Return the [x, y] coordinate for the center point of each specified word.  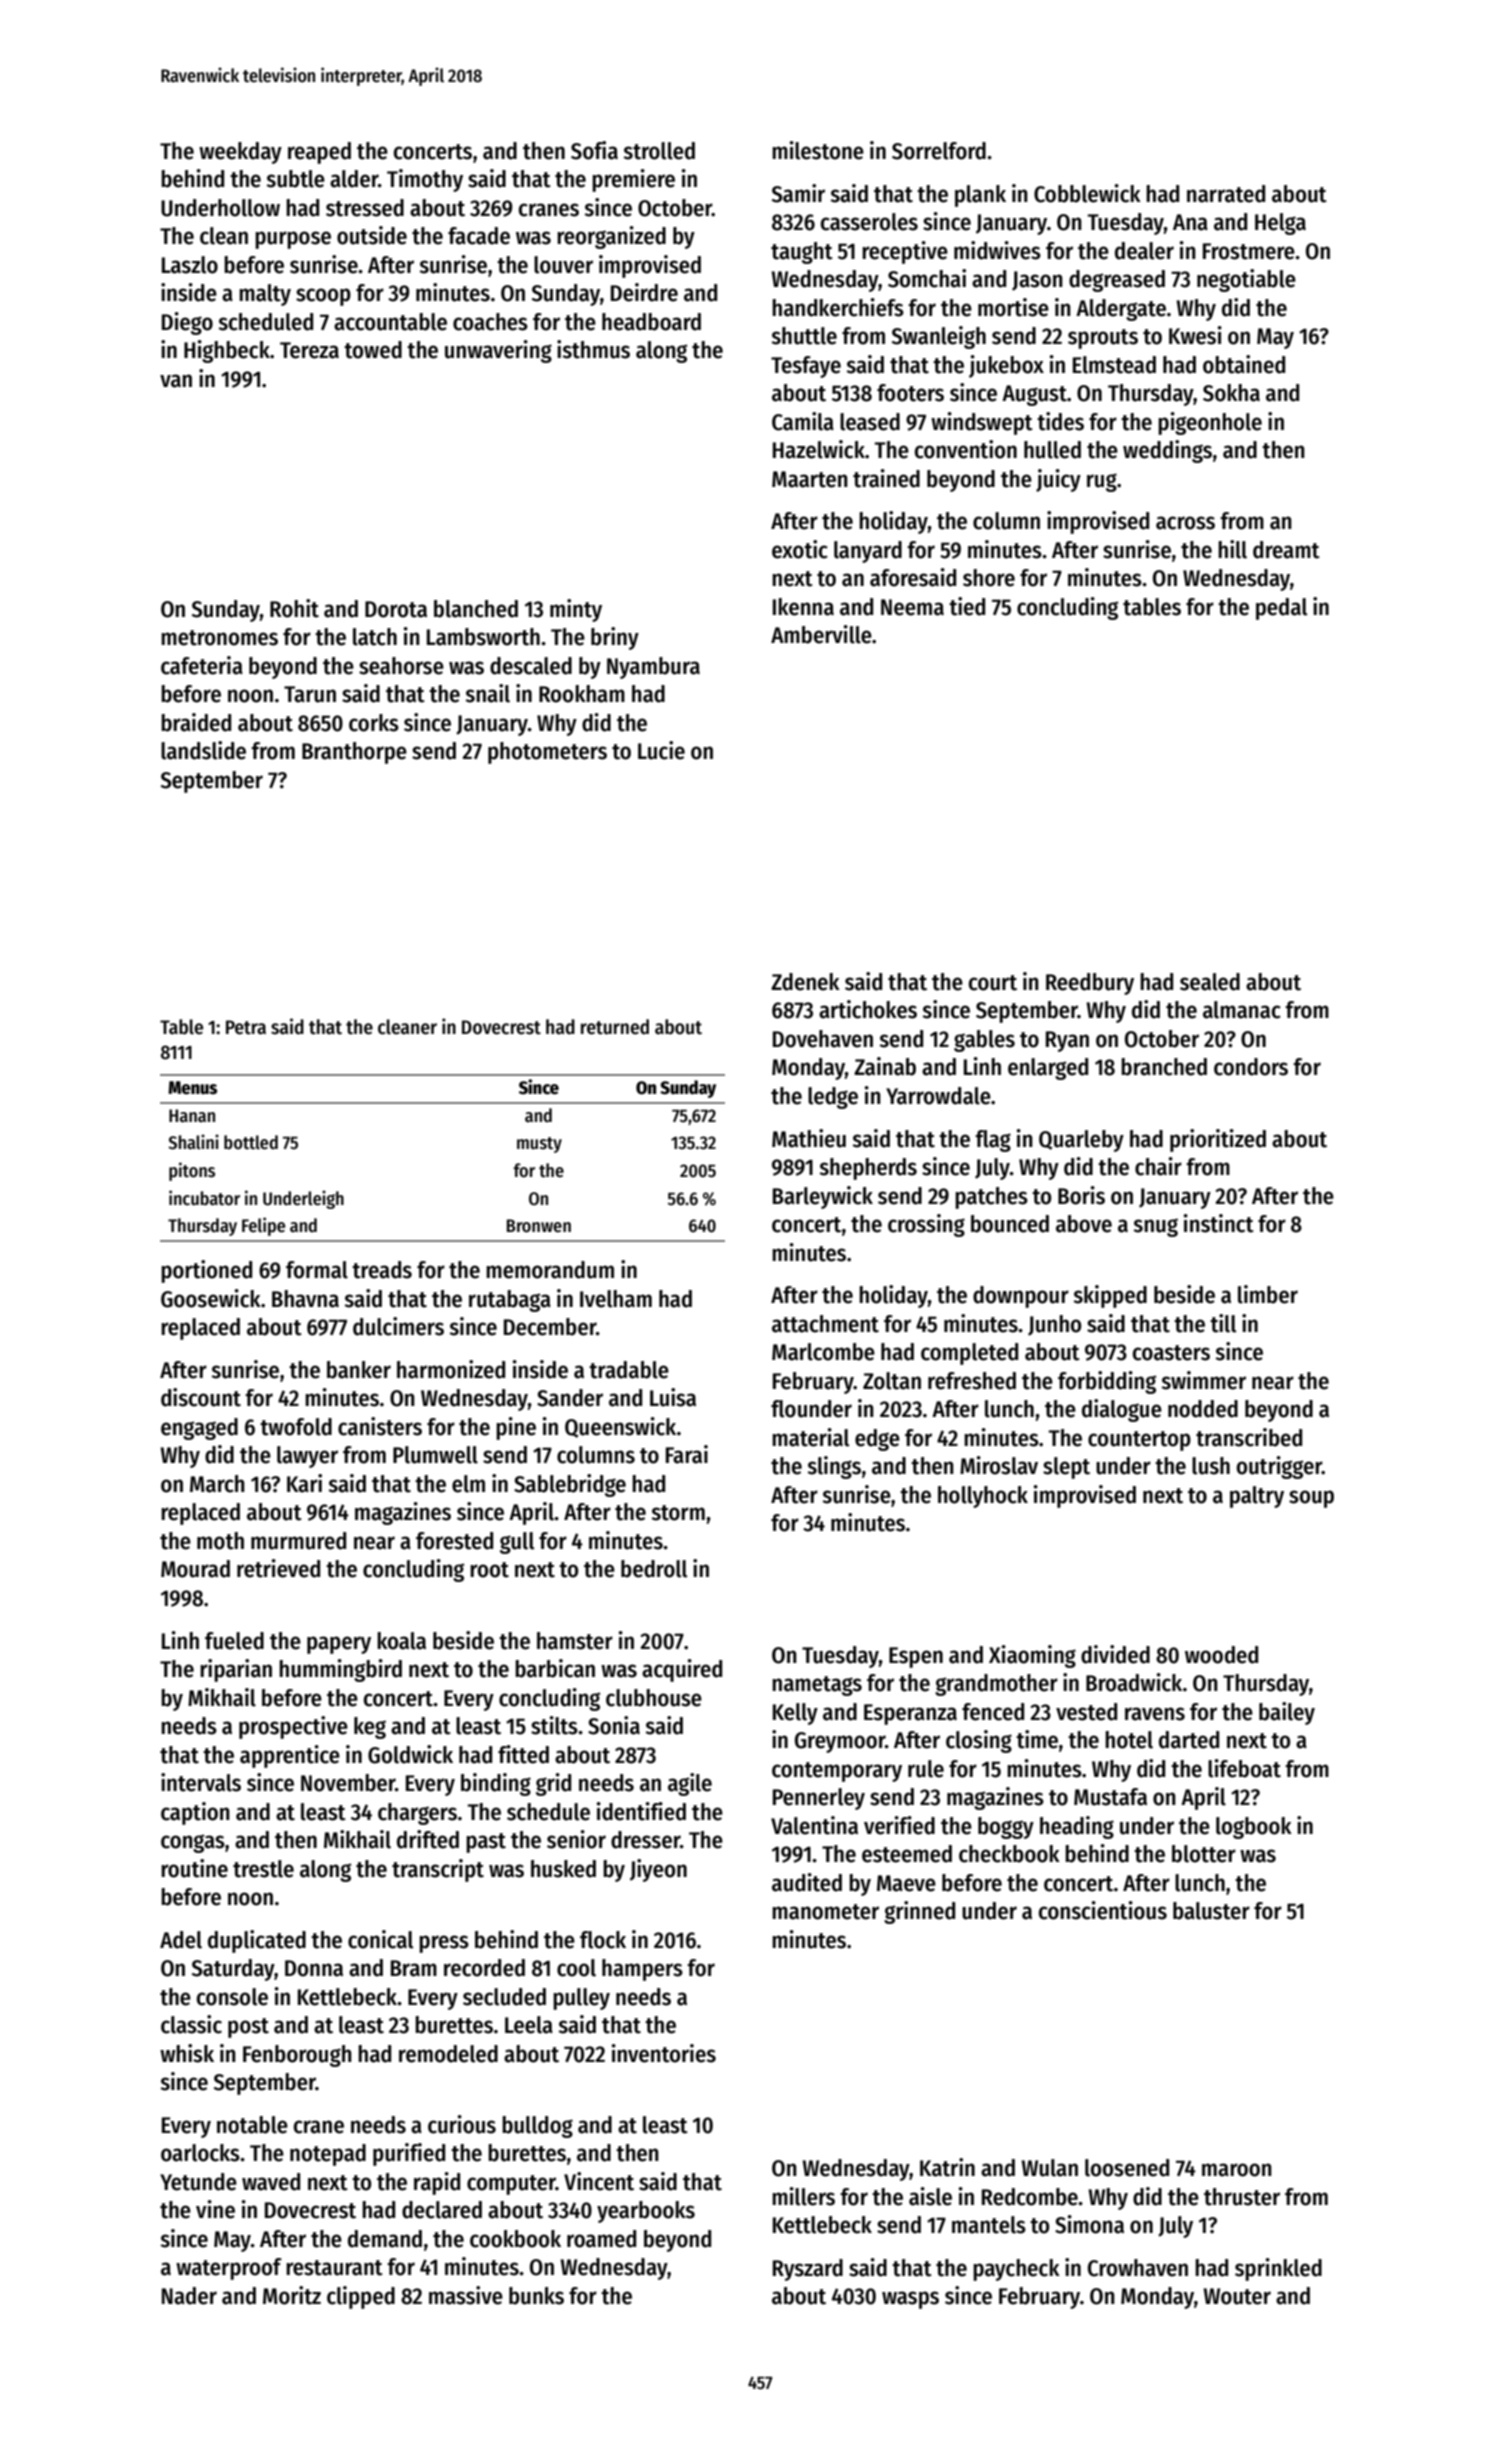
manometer [825, 1912]
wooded [1221, 1655]
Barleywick [823, 1197]
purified [409, 2154]
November [348, 1783]
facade [479, 236]
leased [870, 422]
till [1223, 1323]
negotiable [1246, 280]
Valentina [814, 1825]
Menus [192, 1088]
